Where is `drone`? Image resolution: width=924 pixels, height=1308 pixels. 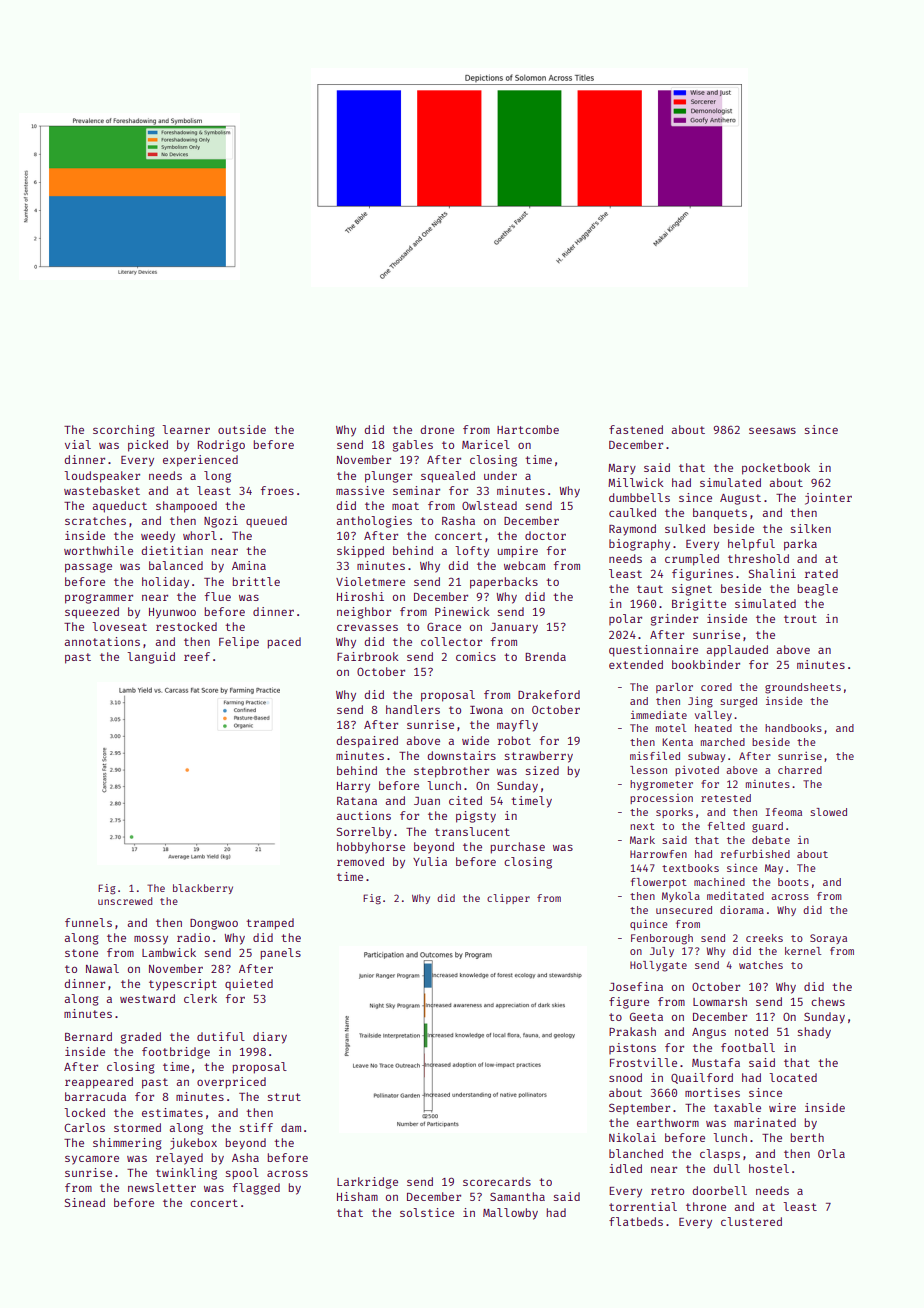 drone is located at coordinates (437, 429).
